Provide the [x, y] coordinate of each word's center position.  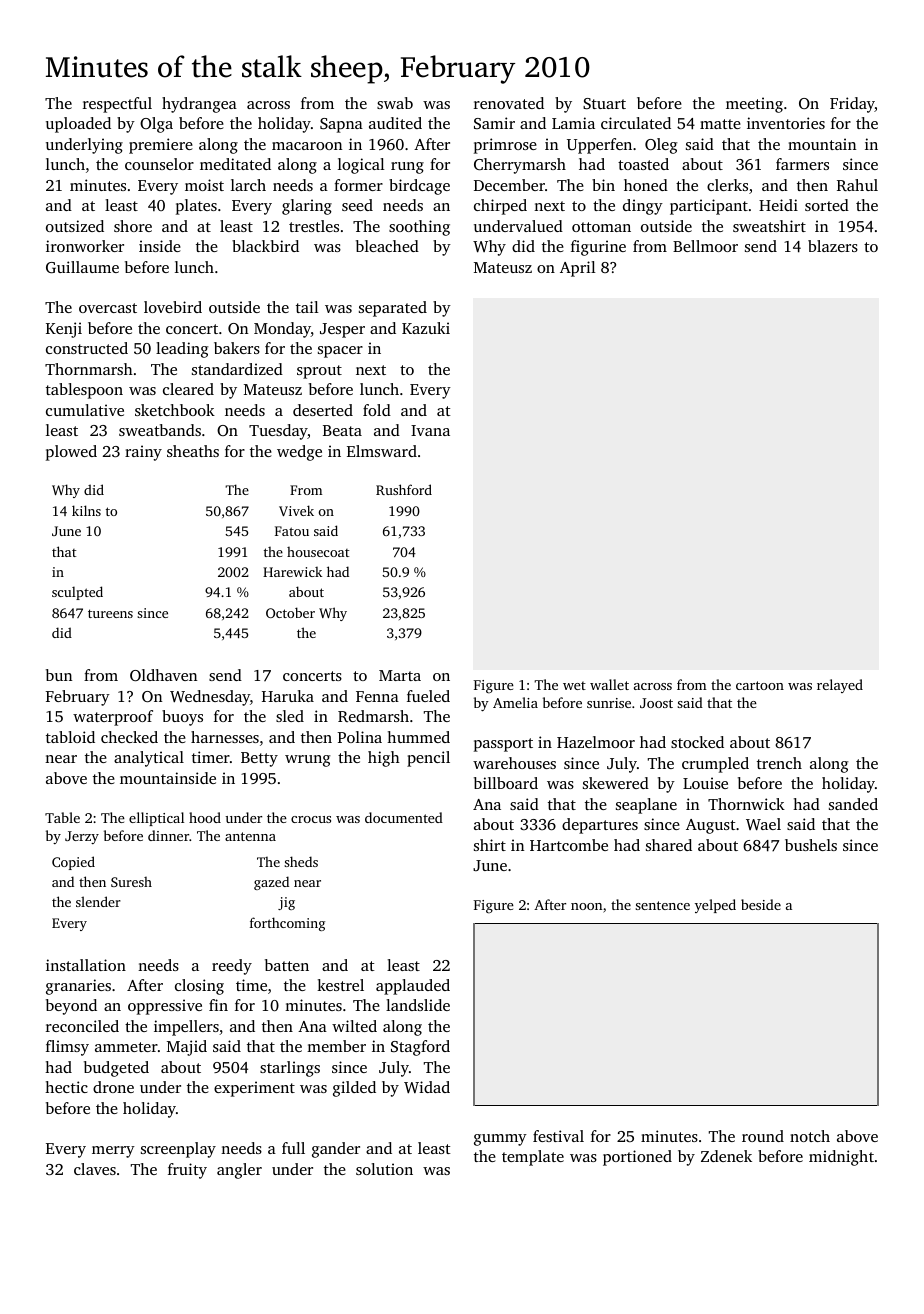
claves [95, 1169]
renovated [509, 103]
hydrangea [199, 105]
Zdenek [726, 1156]
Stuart [604, 103]
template [533, 1158]
